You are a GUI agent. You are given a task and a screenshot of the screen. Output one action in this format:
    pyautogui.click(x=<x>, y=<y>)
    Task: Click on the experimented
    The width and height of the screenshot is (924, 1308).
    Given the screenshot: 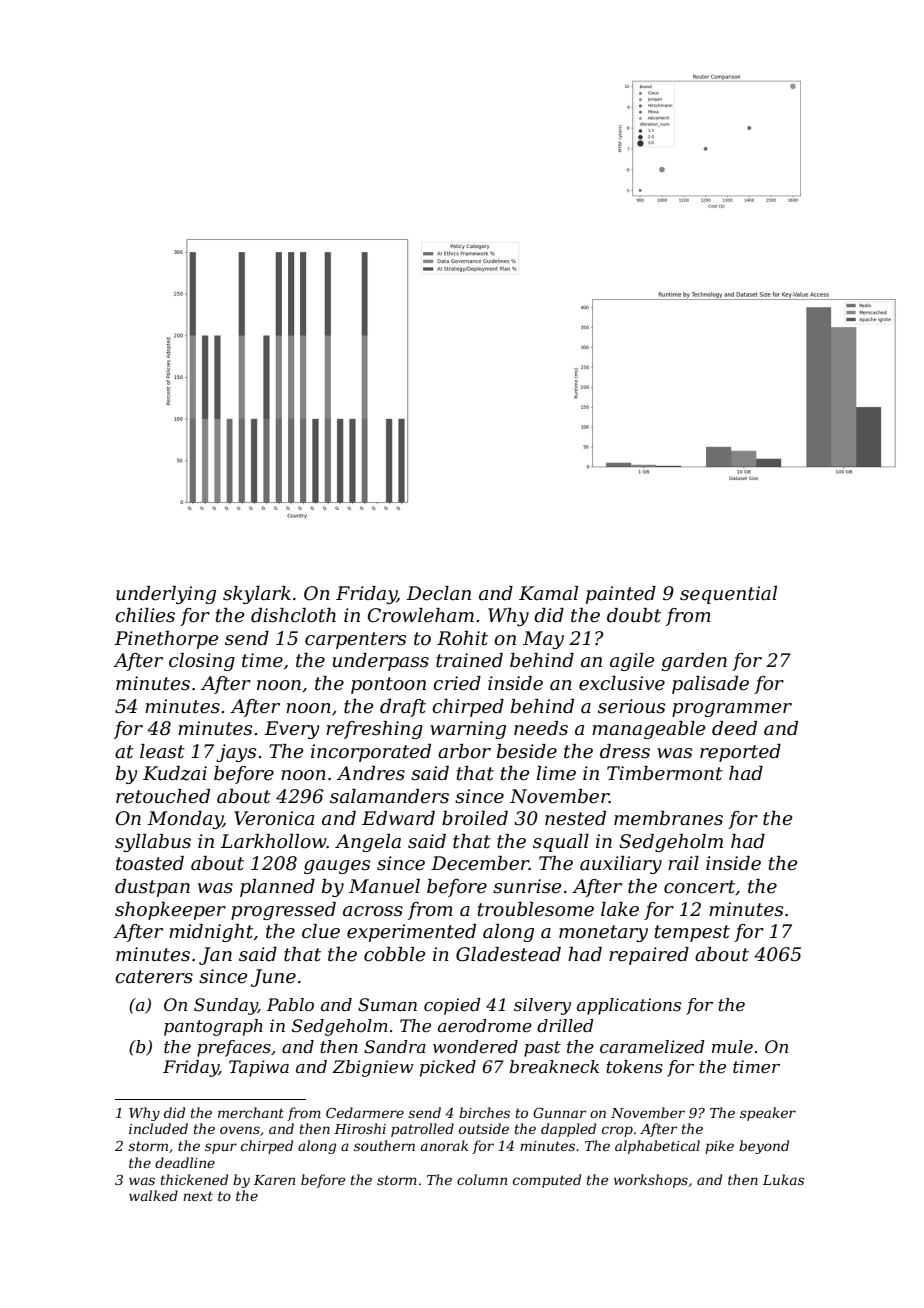 What is the action you would take?
    pyautogui.click(x=411, y=933)
